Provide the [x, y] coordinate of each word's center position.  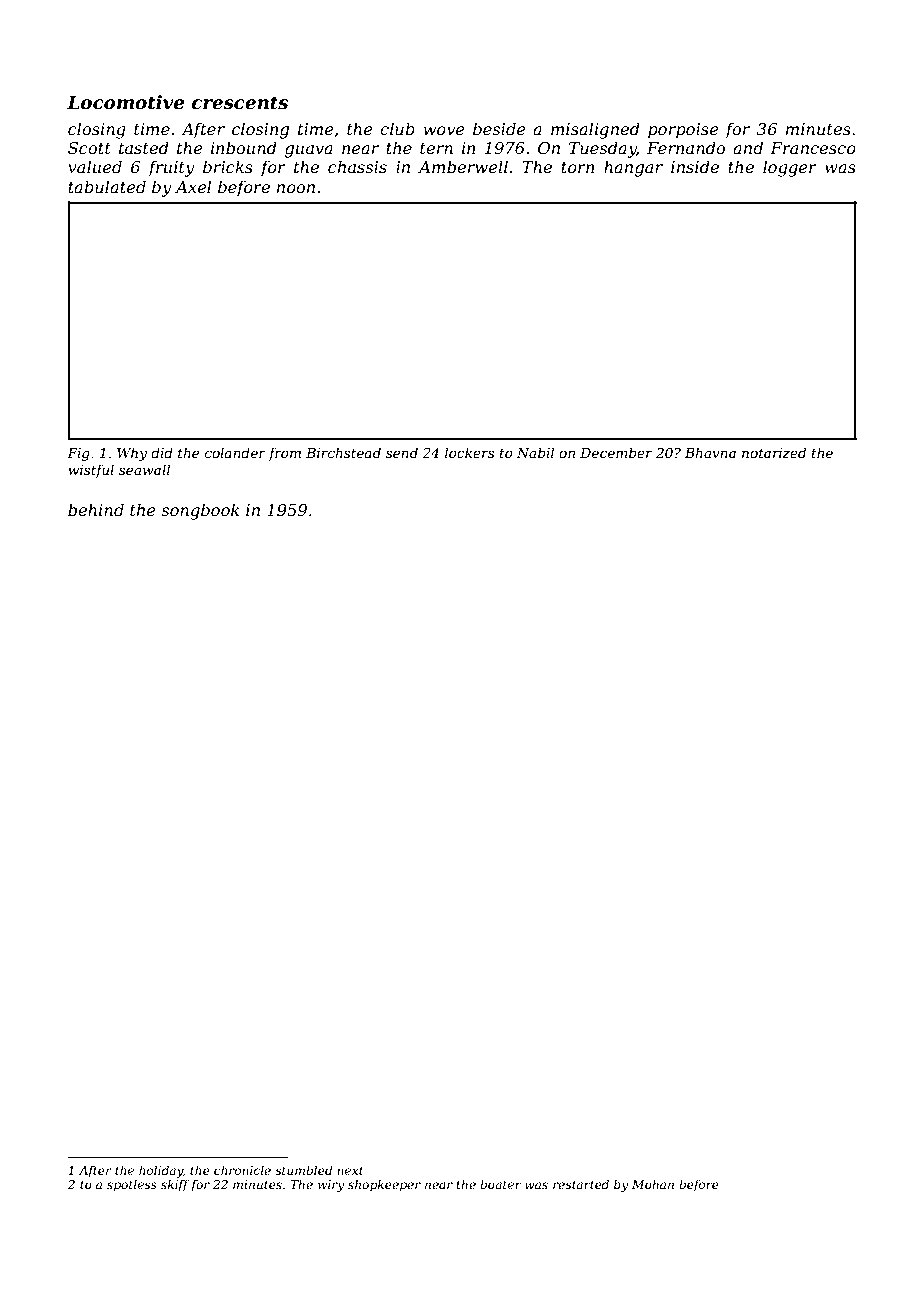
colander [235, 452]
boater [500, 1184]
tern [436, 148]
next [350, 1170]
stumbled [304, 1170]
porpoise [683, 131]
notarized [774, 453]
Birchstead [343, 452]
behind [96, 509]
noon [296, 188]
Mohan [653, 1184]
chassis [357, 166]
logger [790, 168]
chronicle [242, 1170]
